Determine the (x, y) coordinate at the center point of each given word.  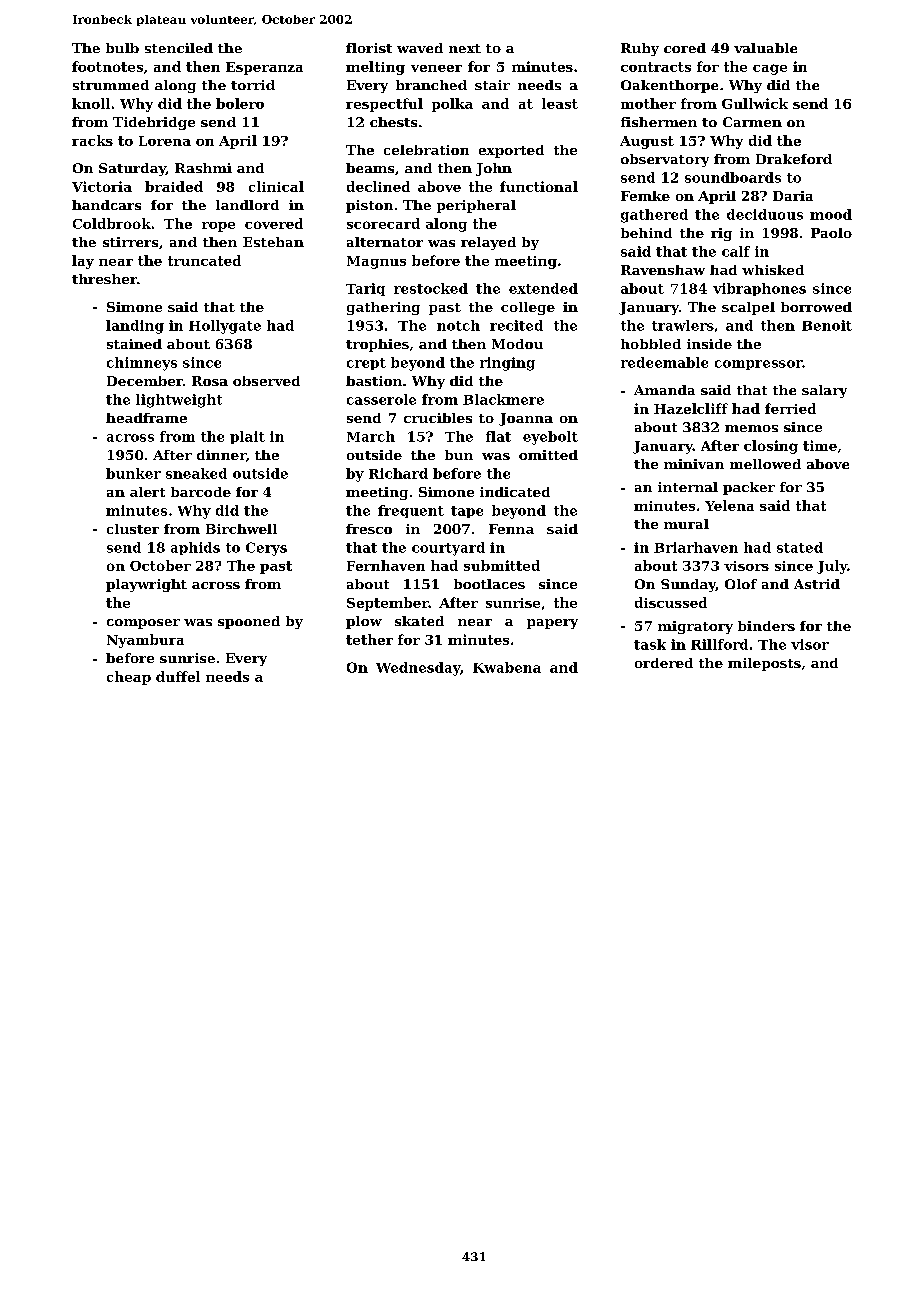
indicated (515, 492)
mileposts (764, 664)
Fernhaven (386, 565)
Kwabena (507, 667)
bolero (240, 103)
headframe (146, 418)
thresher (104, 279)
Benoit (827, 325)
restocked (431, 288)
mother (648, 103)
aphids (195, 548)
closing (771, 447)
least (560, 103)
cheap (129, 678)
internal (688, 487)
